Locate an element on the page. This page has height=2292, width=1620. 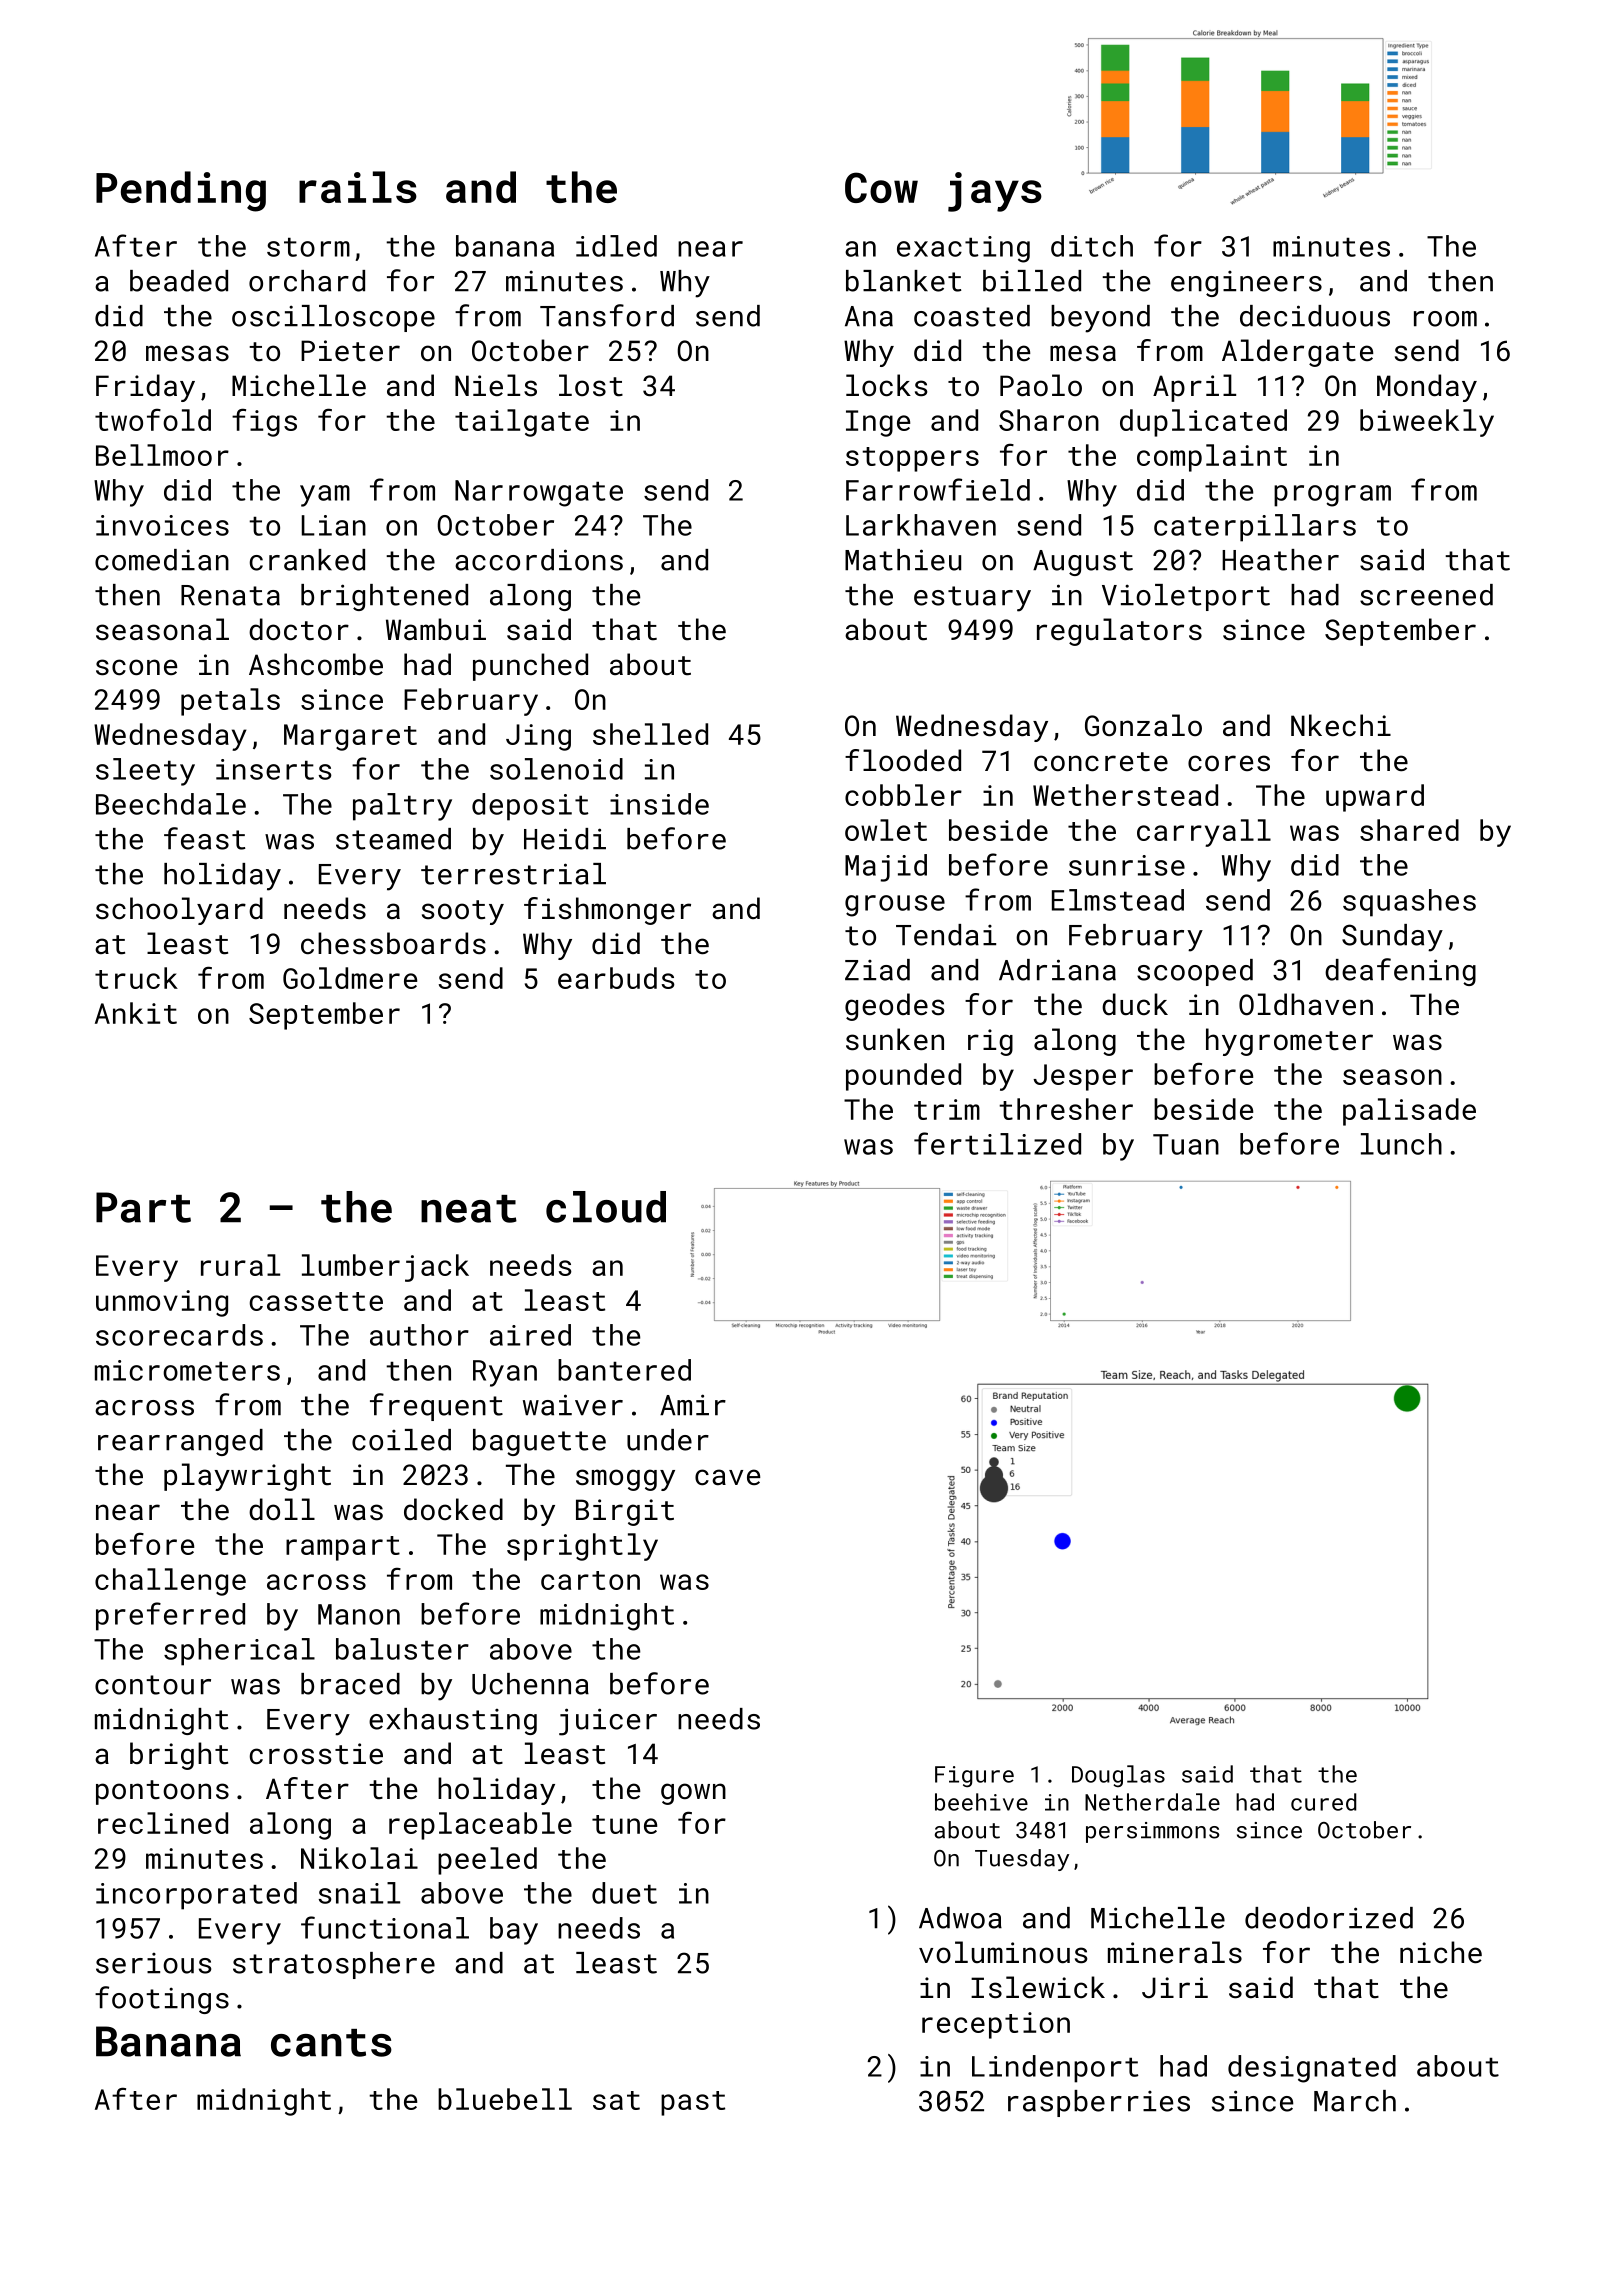
screened is located at coordinates (1426, 595).
